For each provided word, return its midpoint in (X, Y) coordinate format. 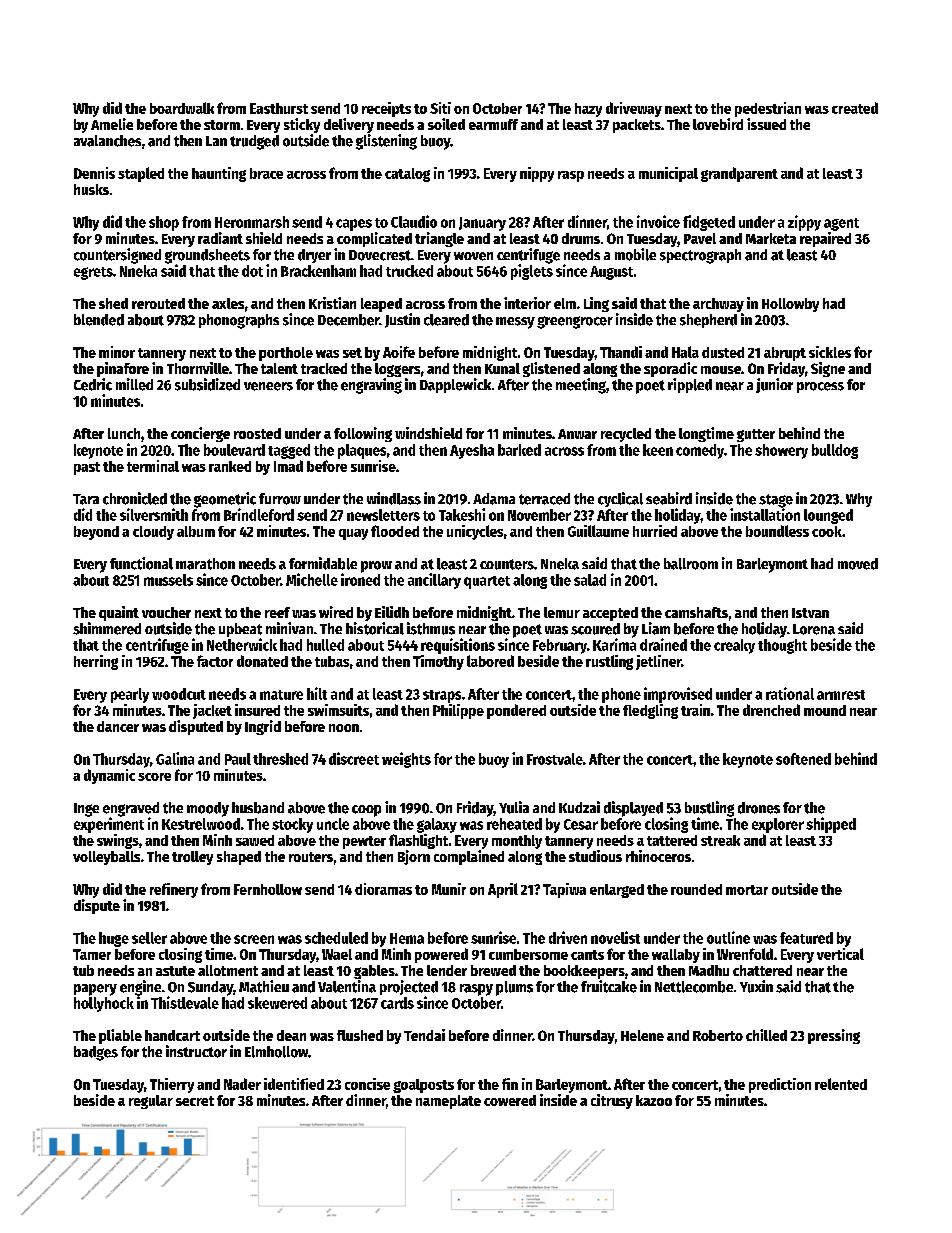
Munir (449, 889)
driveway (634, 109)
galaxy (437, 825)
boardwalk (182, 108)
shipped (831, 825)
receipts (386, 109)
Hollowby (790, 305)
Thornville (198, 368)
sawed (255, 840)
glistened (551, 369)
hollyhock (104, 1004)
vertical (840, 954)
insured (257, 710)
